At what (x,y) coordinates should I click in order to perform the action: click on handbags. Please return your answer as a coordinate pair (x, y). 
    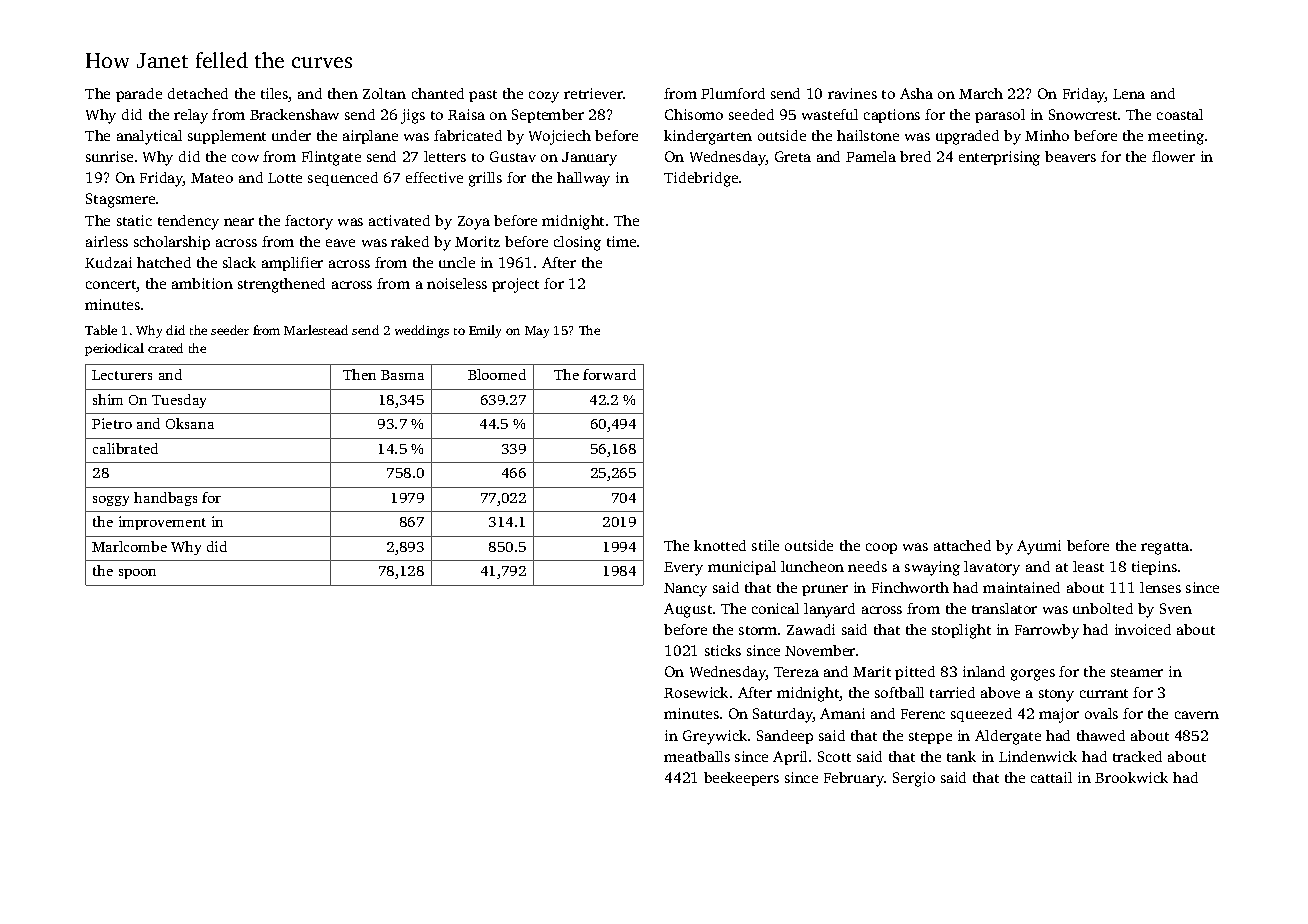
    Looking at the image, I should click on (165, 499).
